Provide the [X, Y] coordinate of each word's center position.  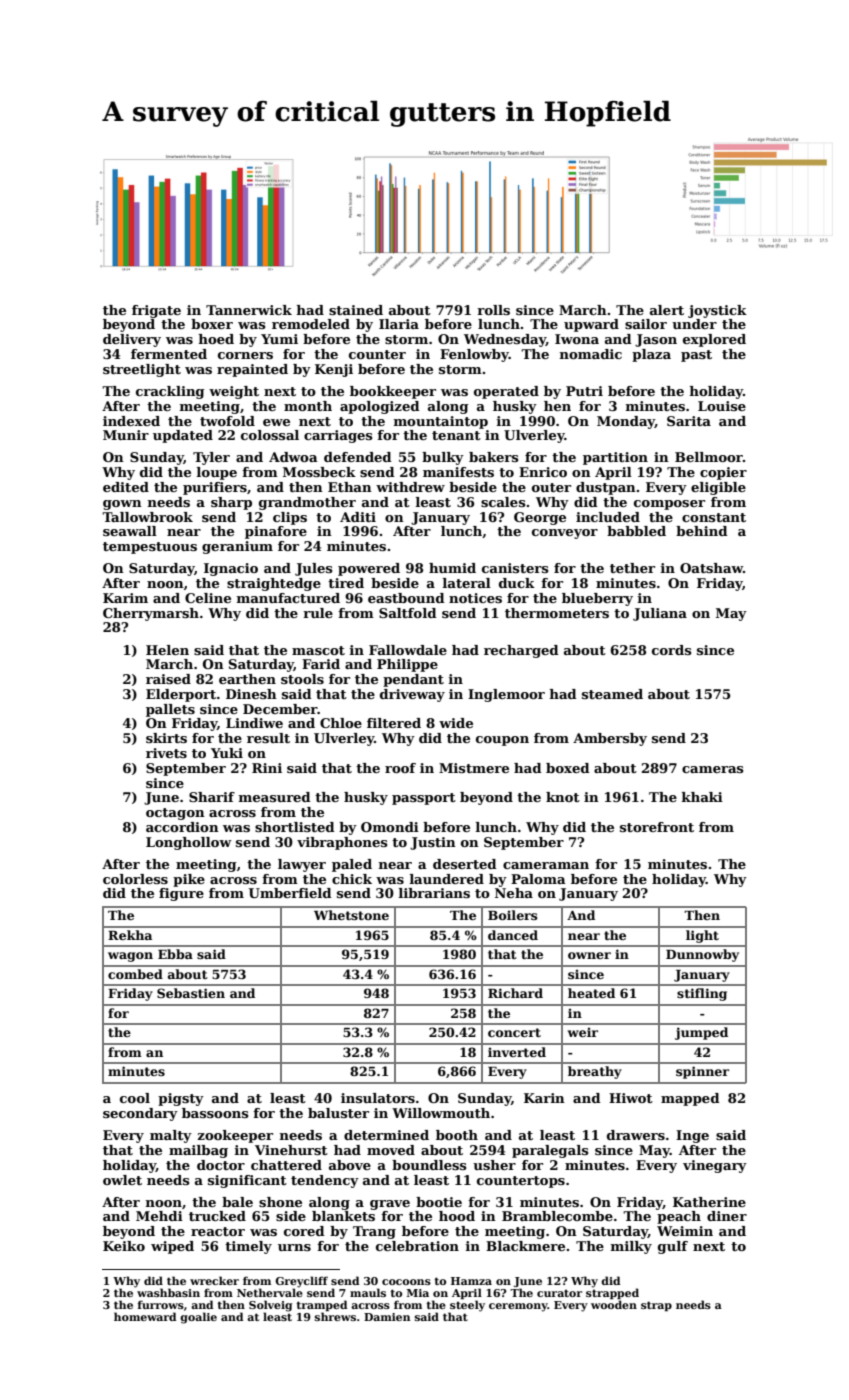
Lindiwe [254, 723]
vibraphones [342, 843]
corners [245, 355]
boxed [568, 768]
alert [667, 310]
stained [356, 310]
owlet [122, 1180]
